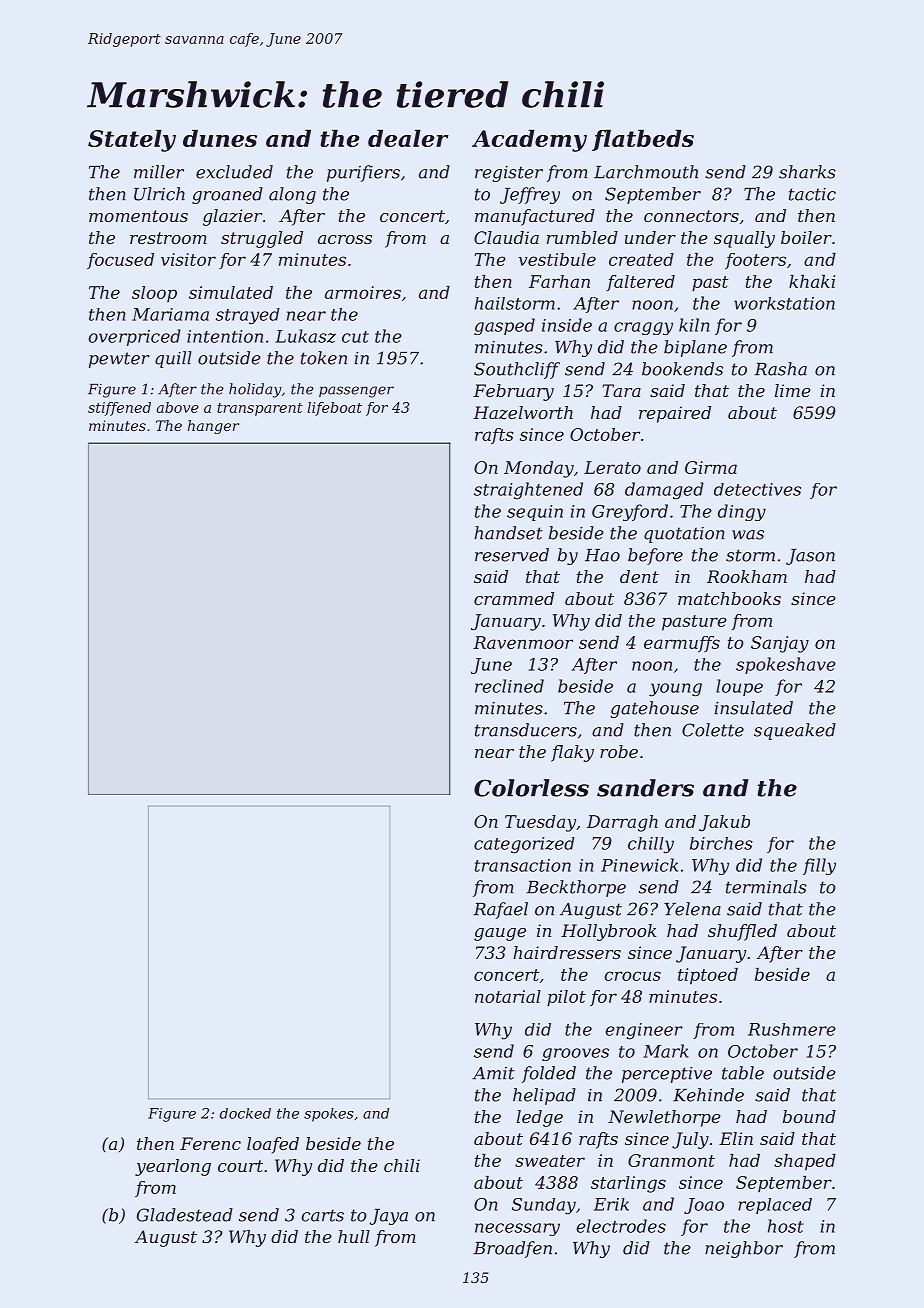  I want to click on crammed, so click(514, 598).
